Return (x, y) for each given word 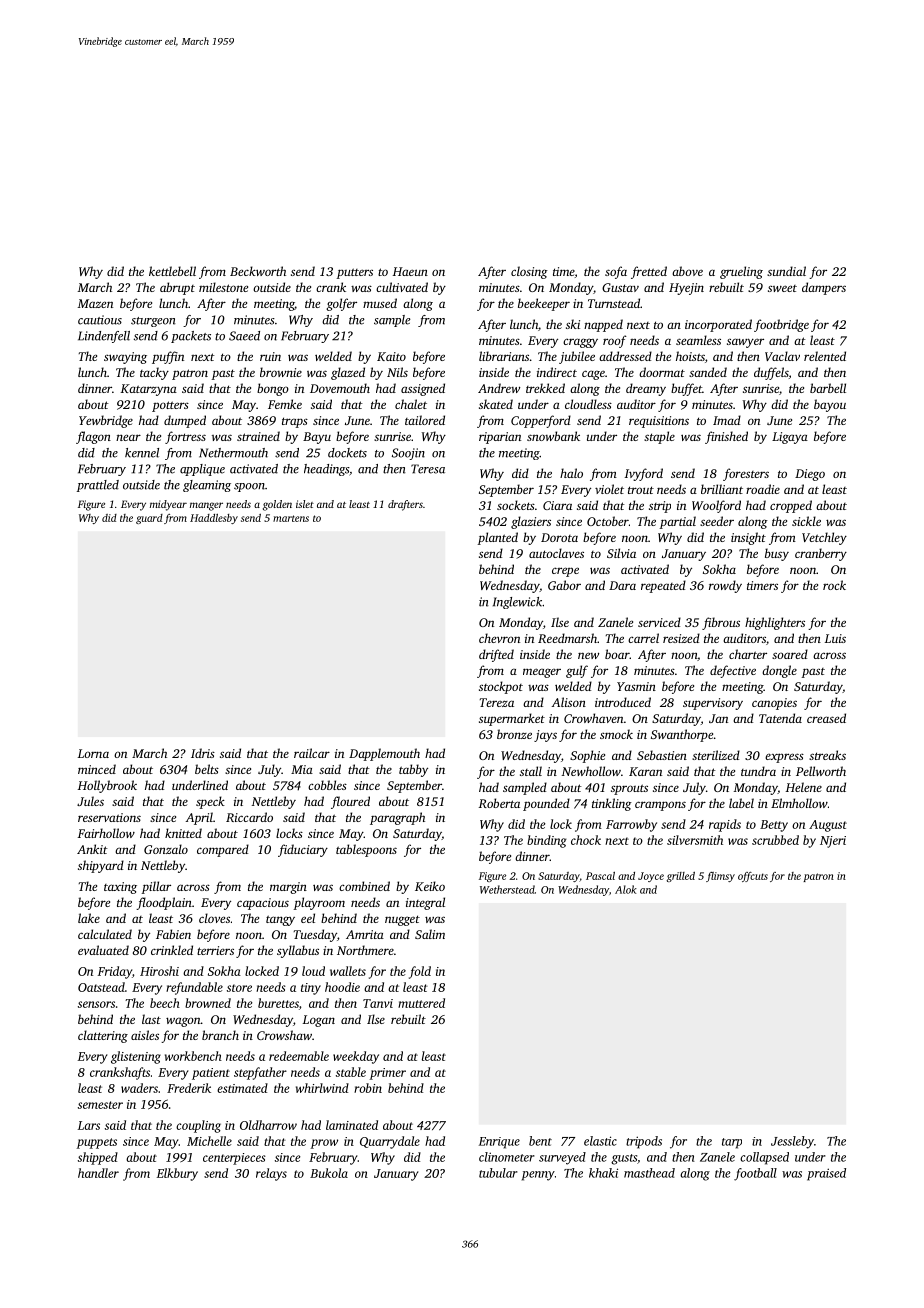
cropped (791, 506)
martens (291, 518)
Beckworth (258, 271)
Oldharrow (268, 1125)
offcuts (753, 877)
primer (388, 1074)
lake (89, 918)
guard (149, 519)
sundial (786, 271)
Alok (626, 889)
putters (355, 273)
